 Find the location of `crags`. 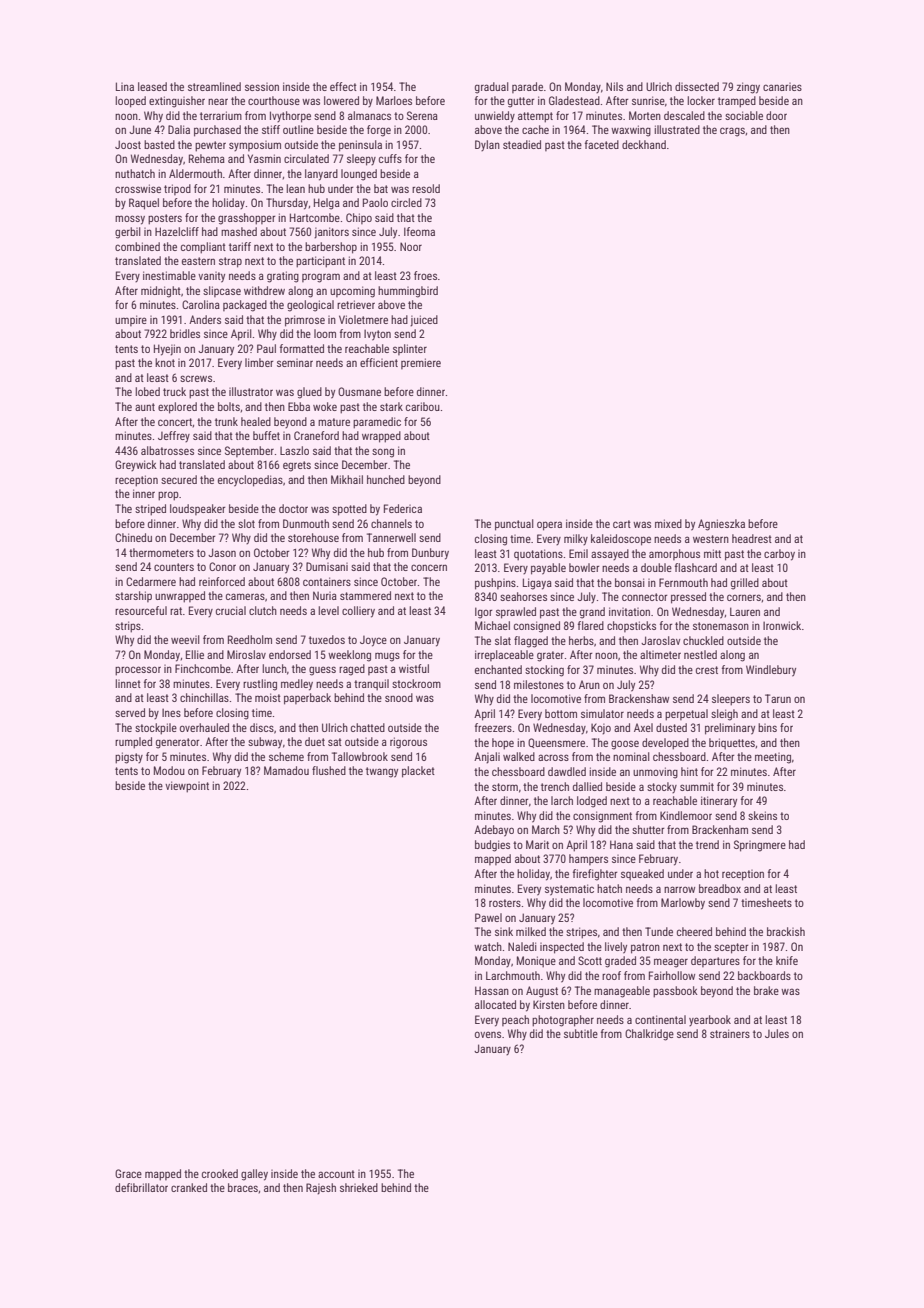

crags is located at coordinates (732, 132).
